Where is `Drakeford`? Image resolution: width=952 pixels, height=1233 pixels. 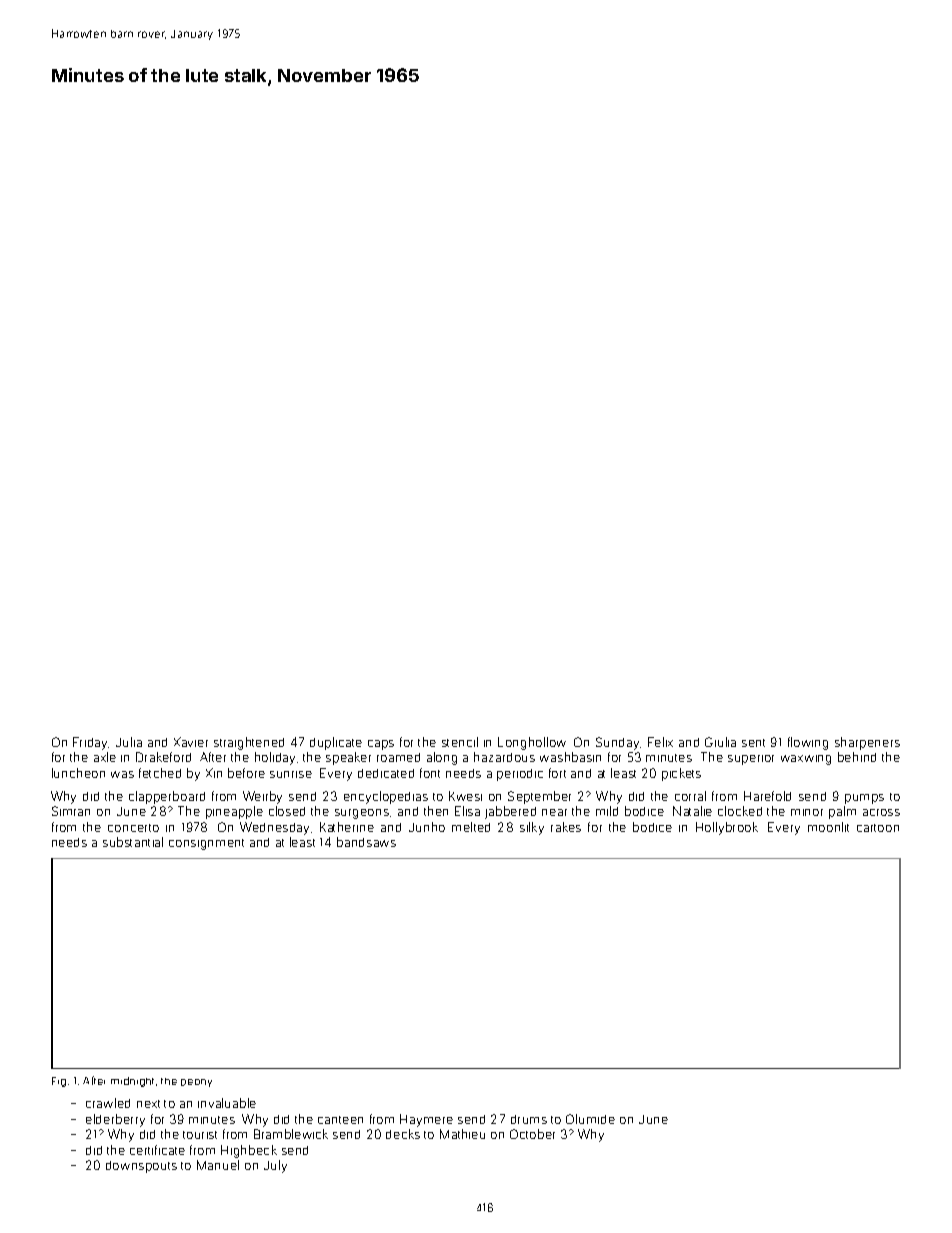 Drakeford is located at coordinates (163, 757).
